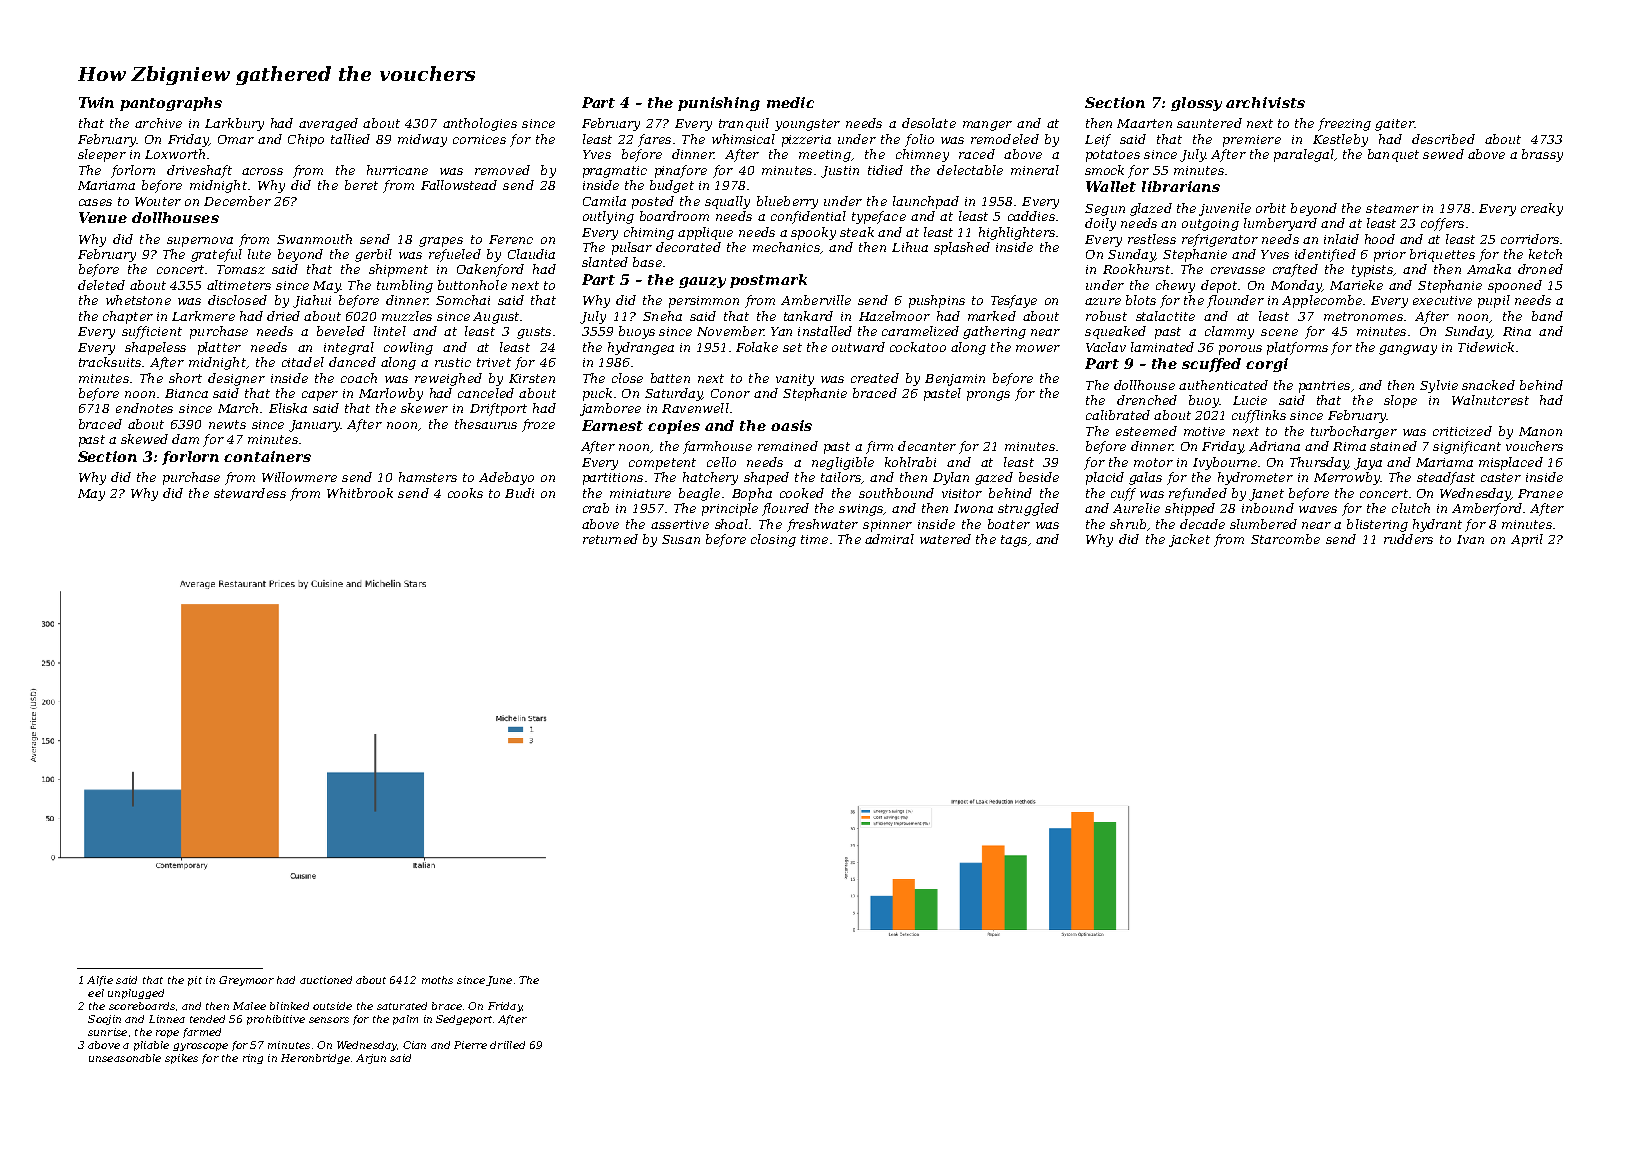 This screenshot has width=1641, height=1160. What do you see at coordinates (1265, 102) in the screenshot?
I see `archivists` at bounding box center [1265, 102].
